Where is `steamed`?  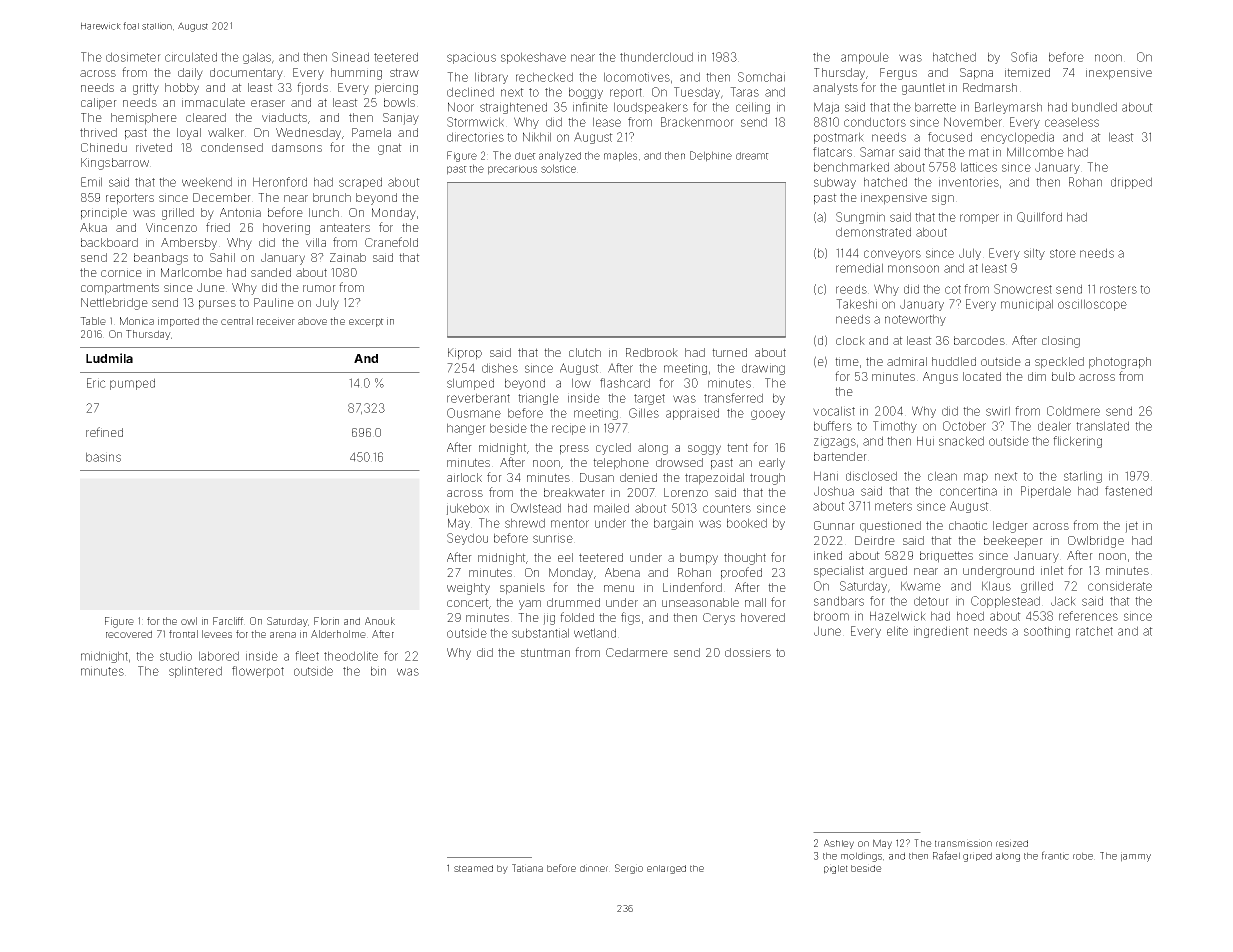
steamed is located at coordinates (473, 868).
